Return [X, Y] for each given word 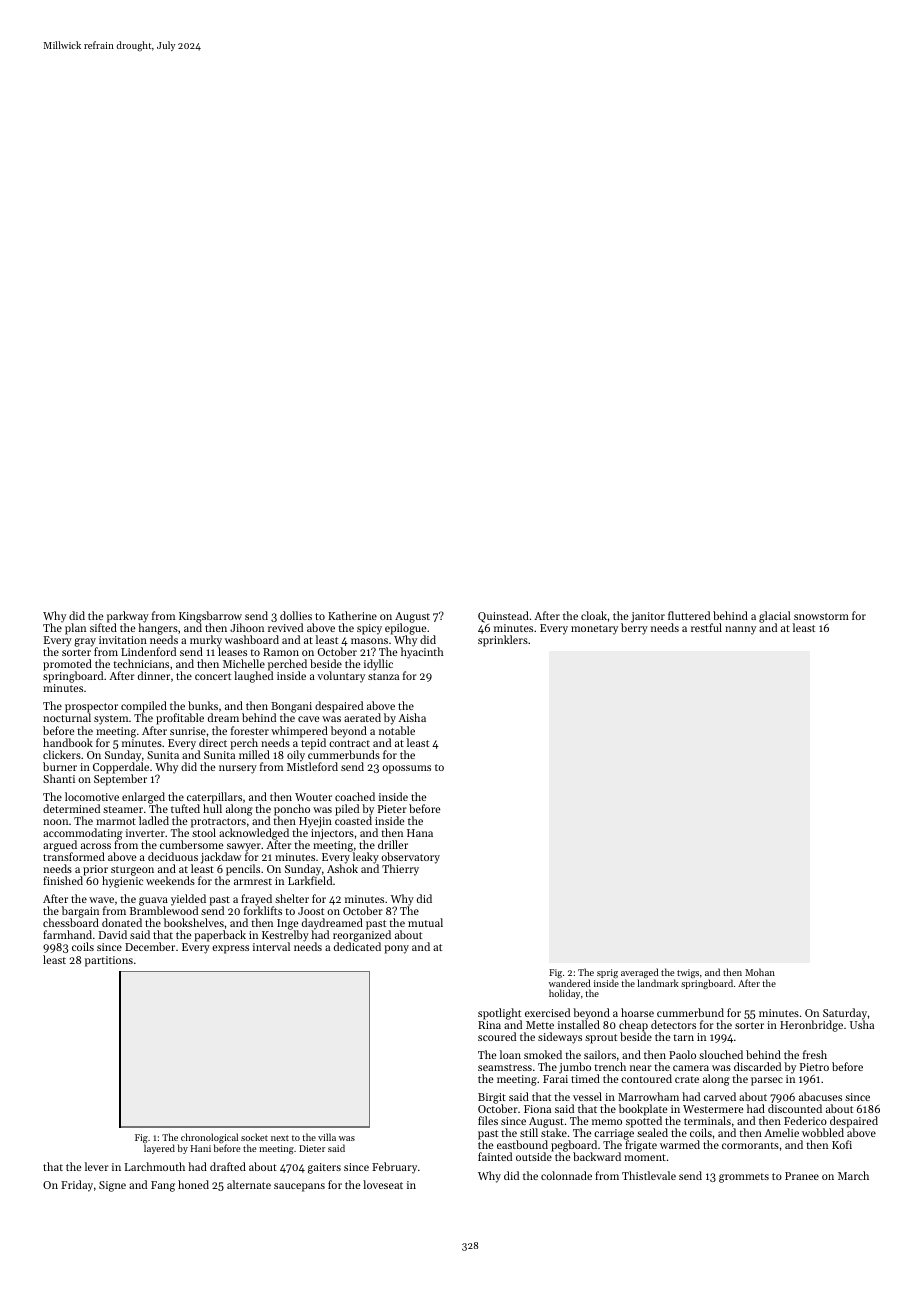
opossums [406, 769]
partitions [109, 961]
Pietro [814, 1067]
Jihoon [247, 627]
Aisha [412, 717]
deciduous [173, 856]
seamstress [505, 1067]
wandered [570, 983]
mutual [425, 922]
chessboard [71, 923]
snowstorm [821, 616]
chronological [209, 1138]
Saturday [845, 1014]
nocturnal [67, 718]
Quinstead [503, 617]
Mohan [760, 972]
